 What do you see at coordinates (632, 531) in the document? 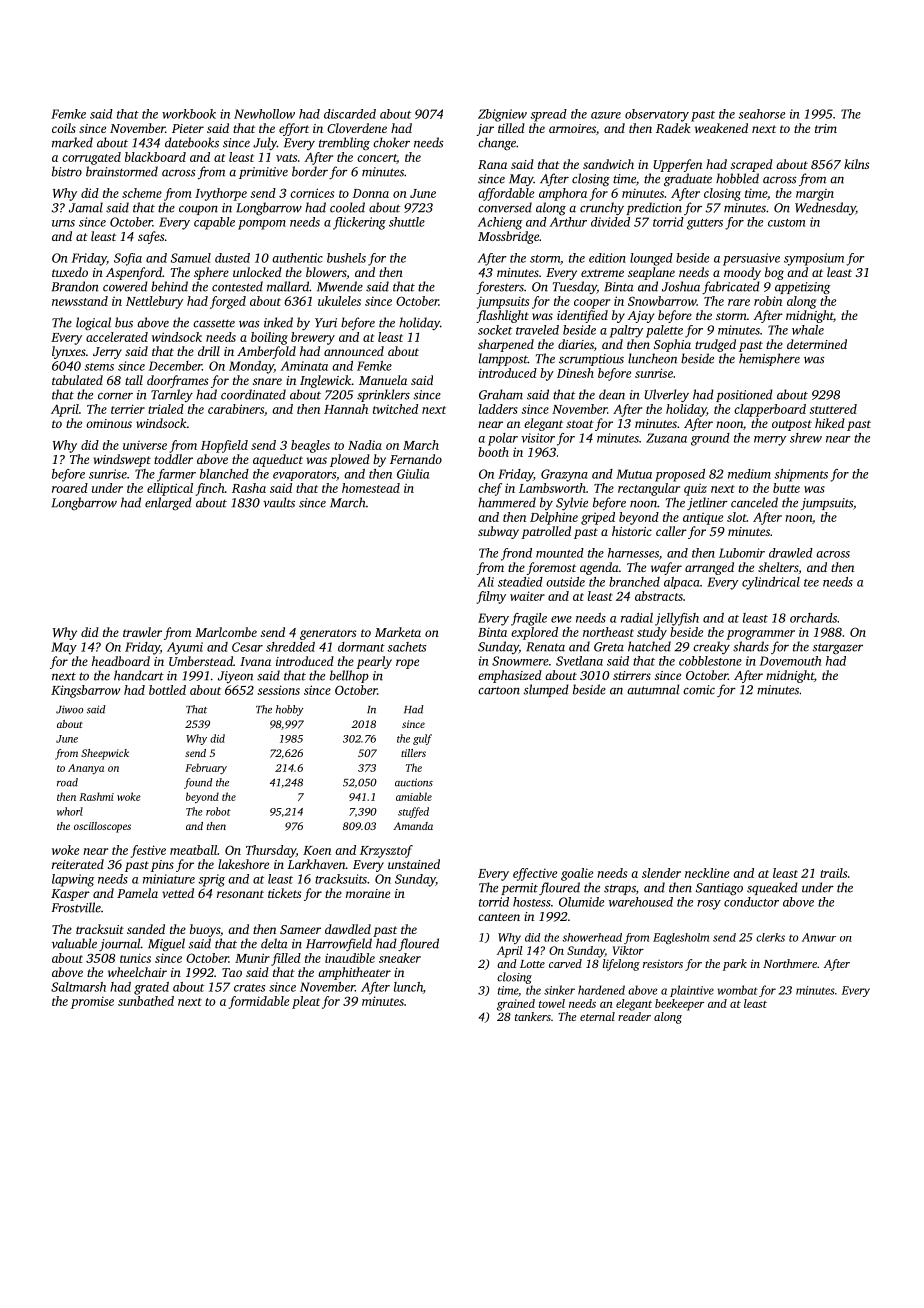
I see `historic` at bounding box center [632, 531].
